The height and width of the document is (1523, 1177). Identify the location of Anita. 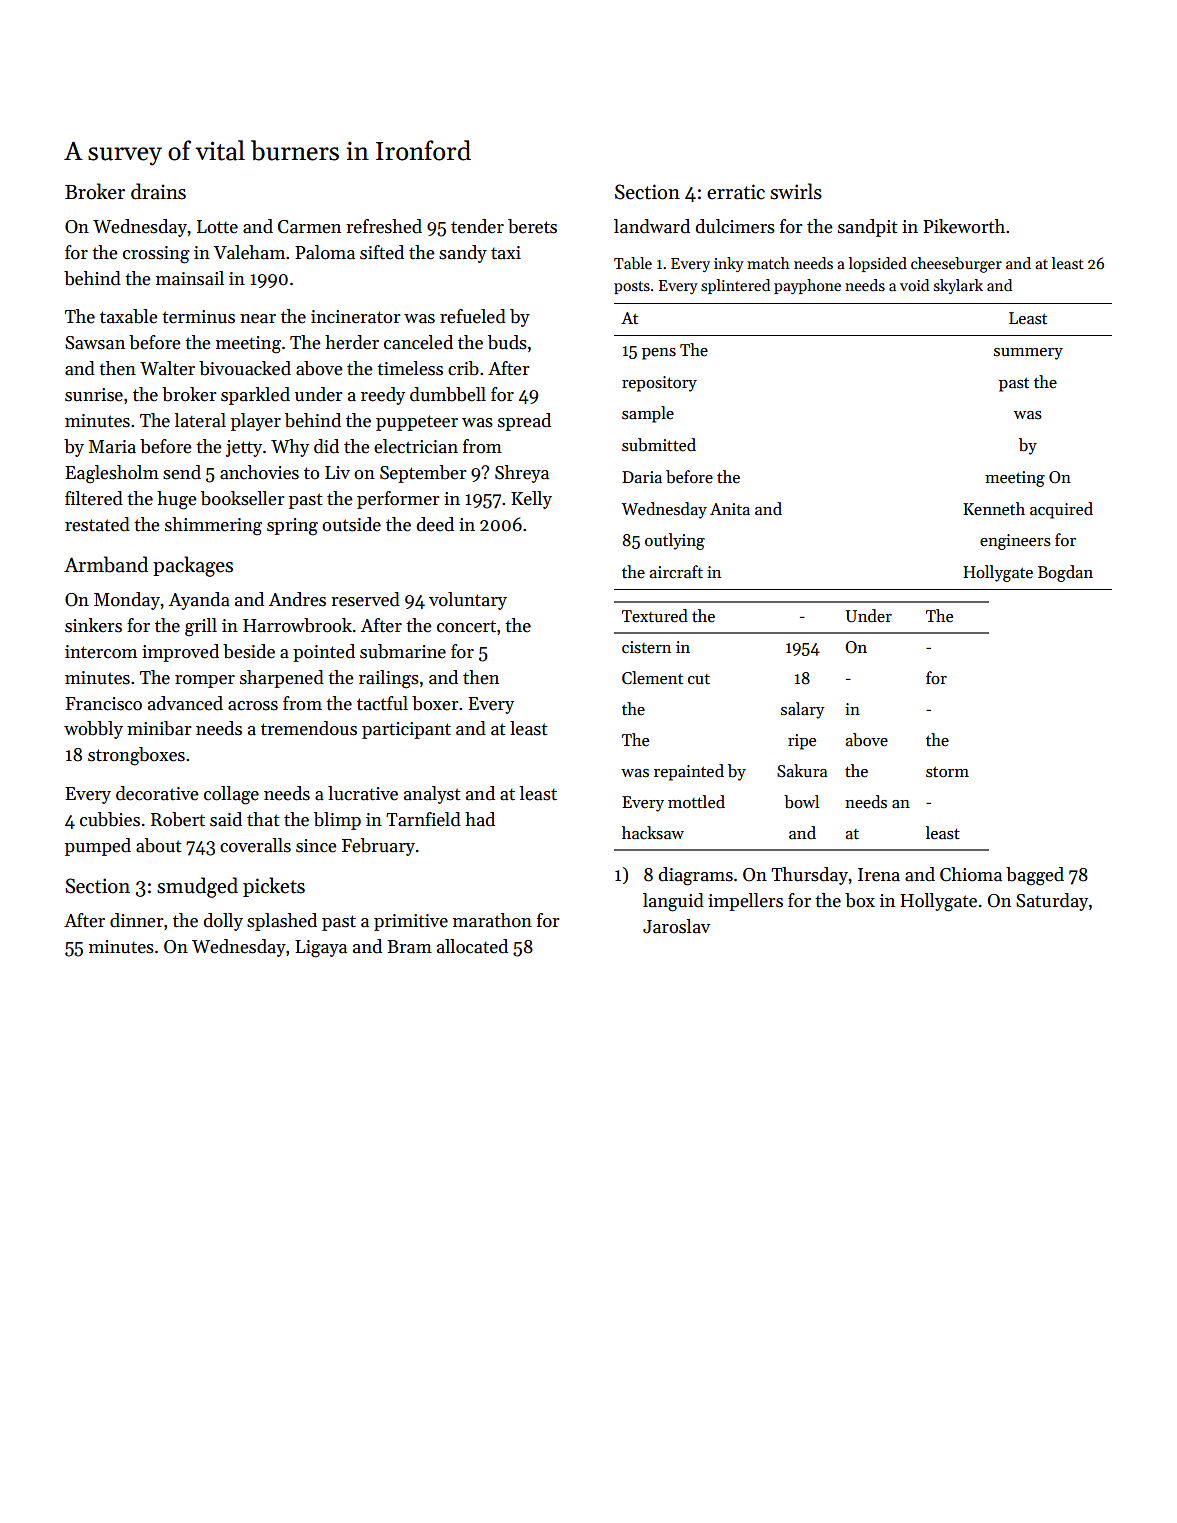
(730, 509).
